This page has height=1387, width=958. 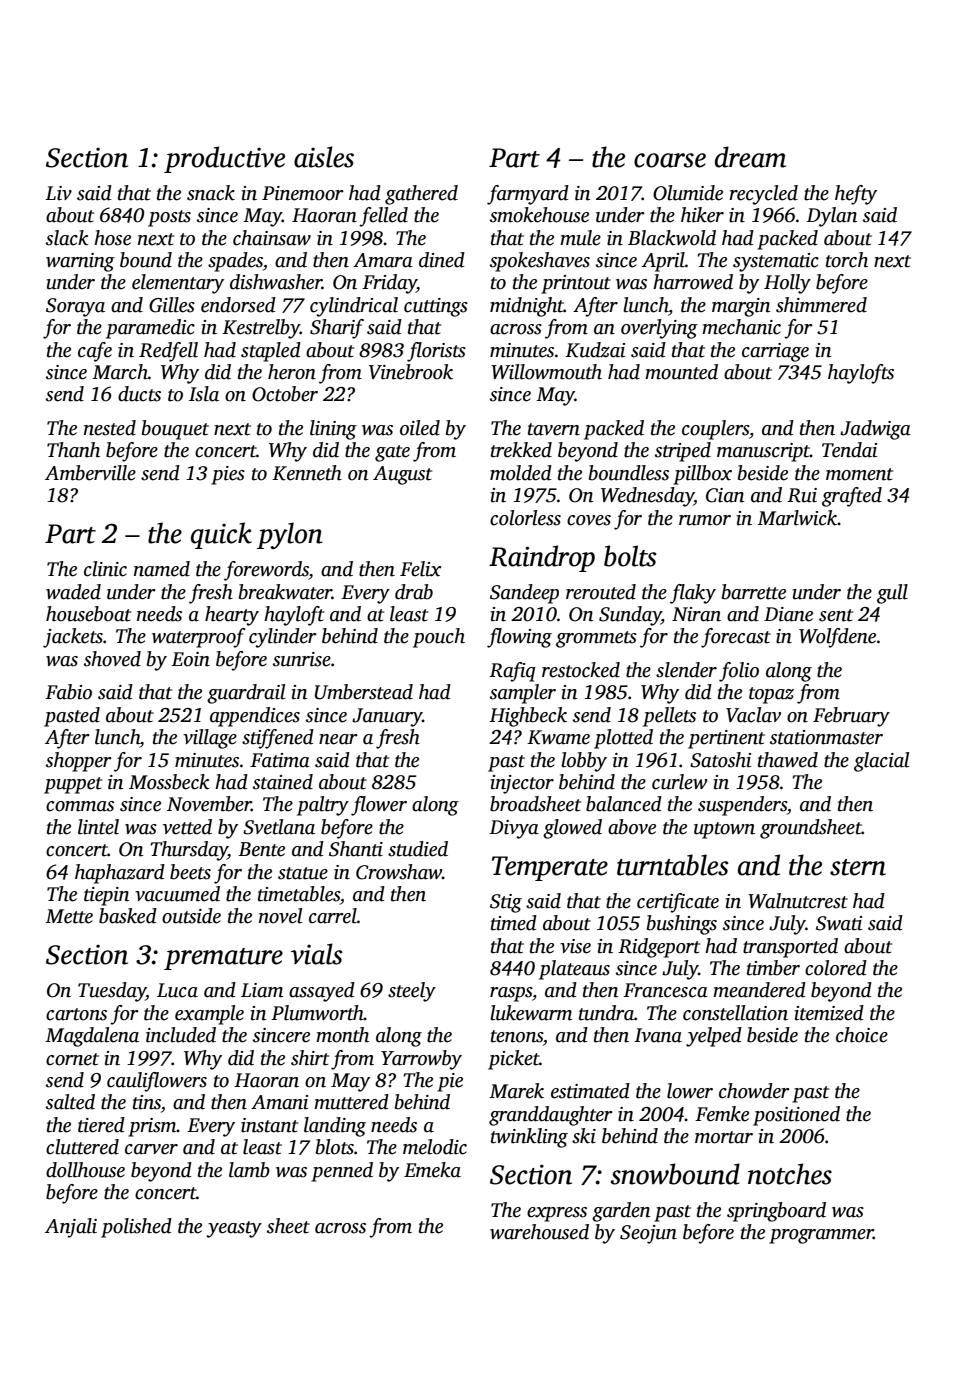 What do you see at coordinates (278, 739) in the page?
I see `stiffened` at bounding box center [278, 739].
